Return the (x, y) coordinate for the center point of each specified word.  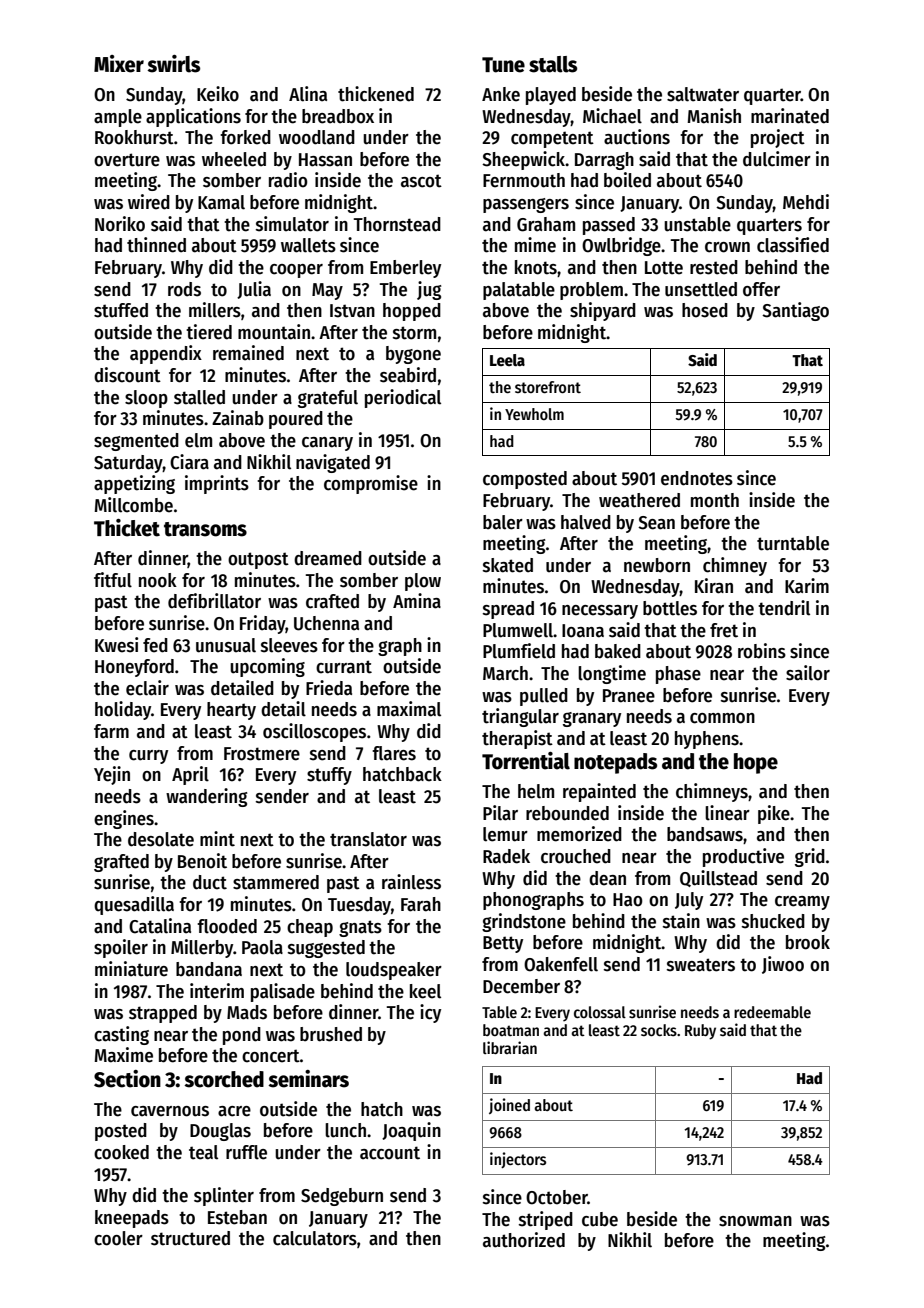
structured (190, 1238)
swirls (173, 64)
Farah (421, 904)
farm (111, 731)
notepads (615, 763)
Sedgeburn (342, 1197)
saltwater (703, 94)
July (689, 901)
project (778, 138)
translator (368, 839)
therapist (517, 739)
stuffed (121, 310)
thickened (376, 94)
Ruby (700, 1032)
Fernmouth (524, 180)
